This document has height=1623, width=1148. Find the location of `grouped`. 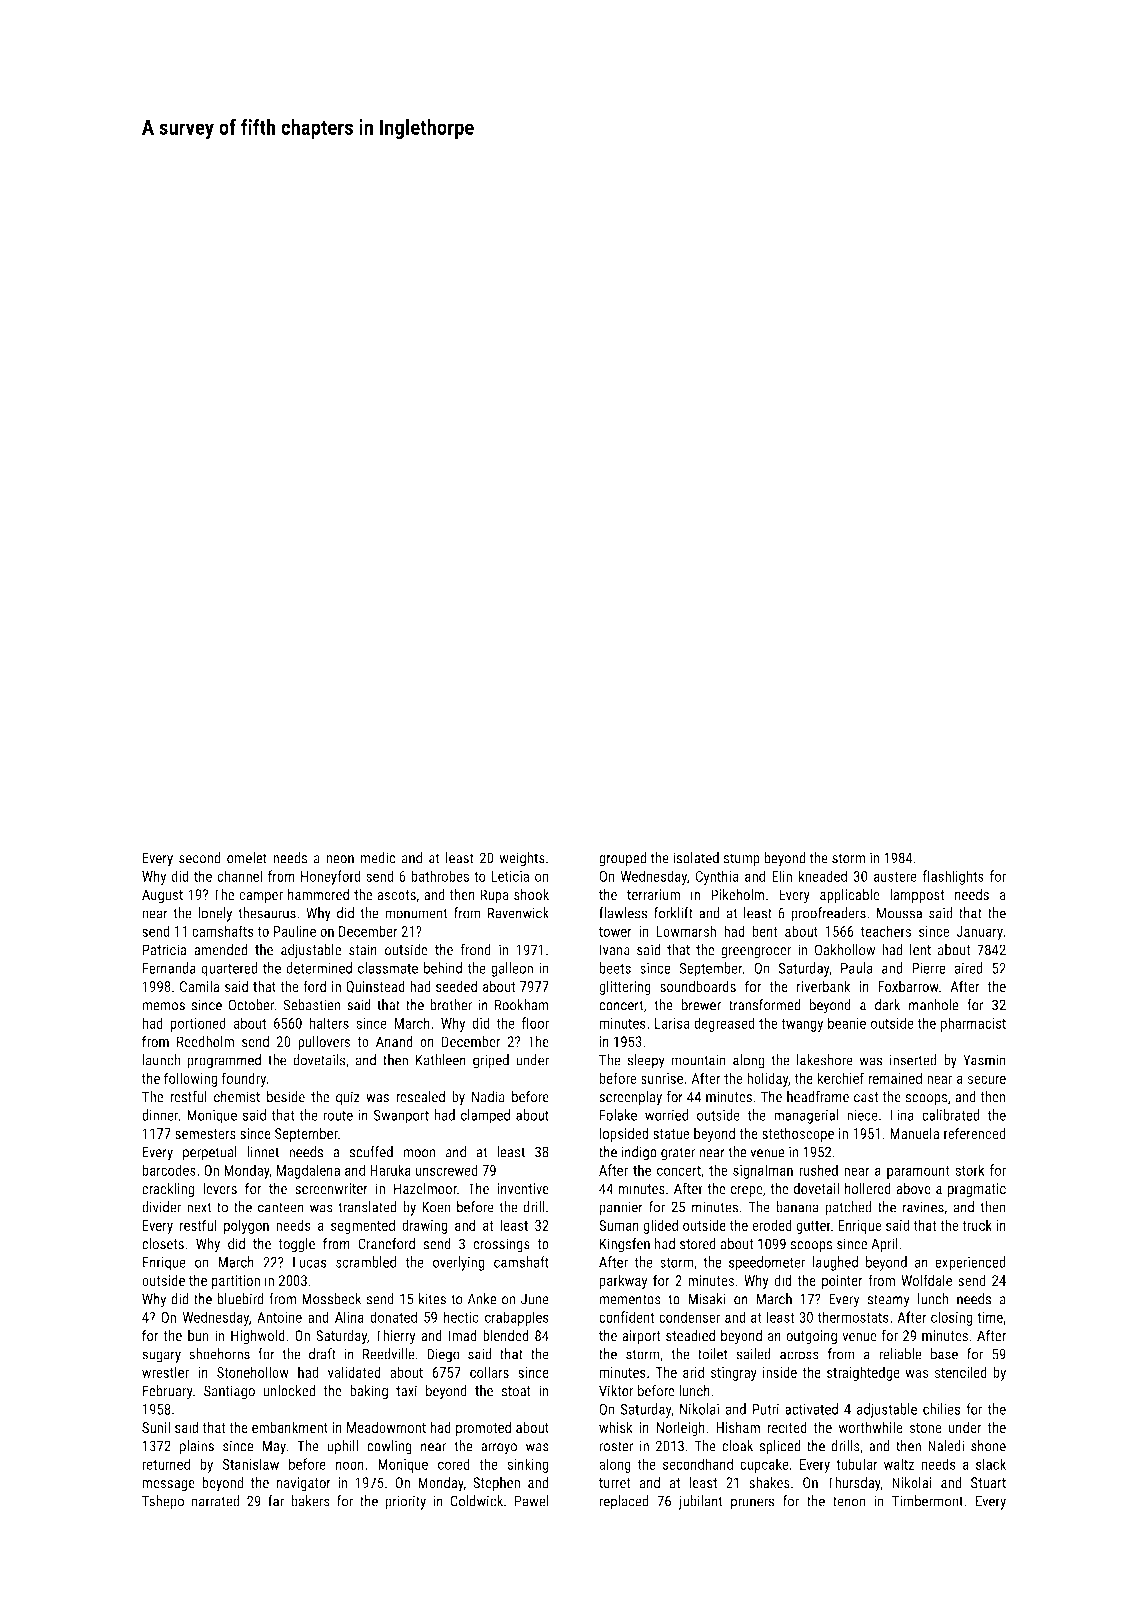

grouped is located at coordinates (622, 859).
